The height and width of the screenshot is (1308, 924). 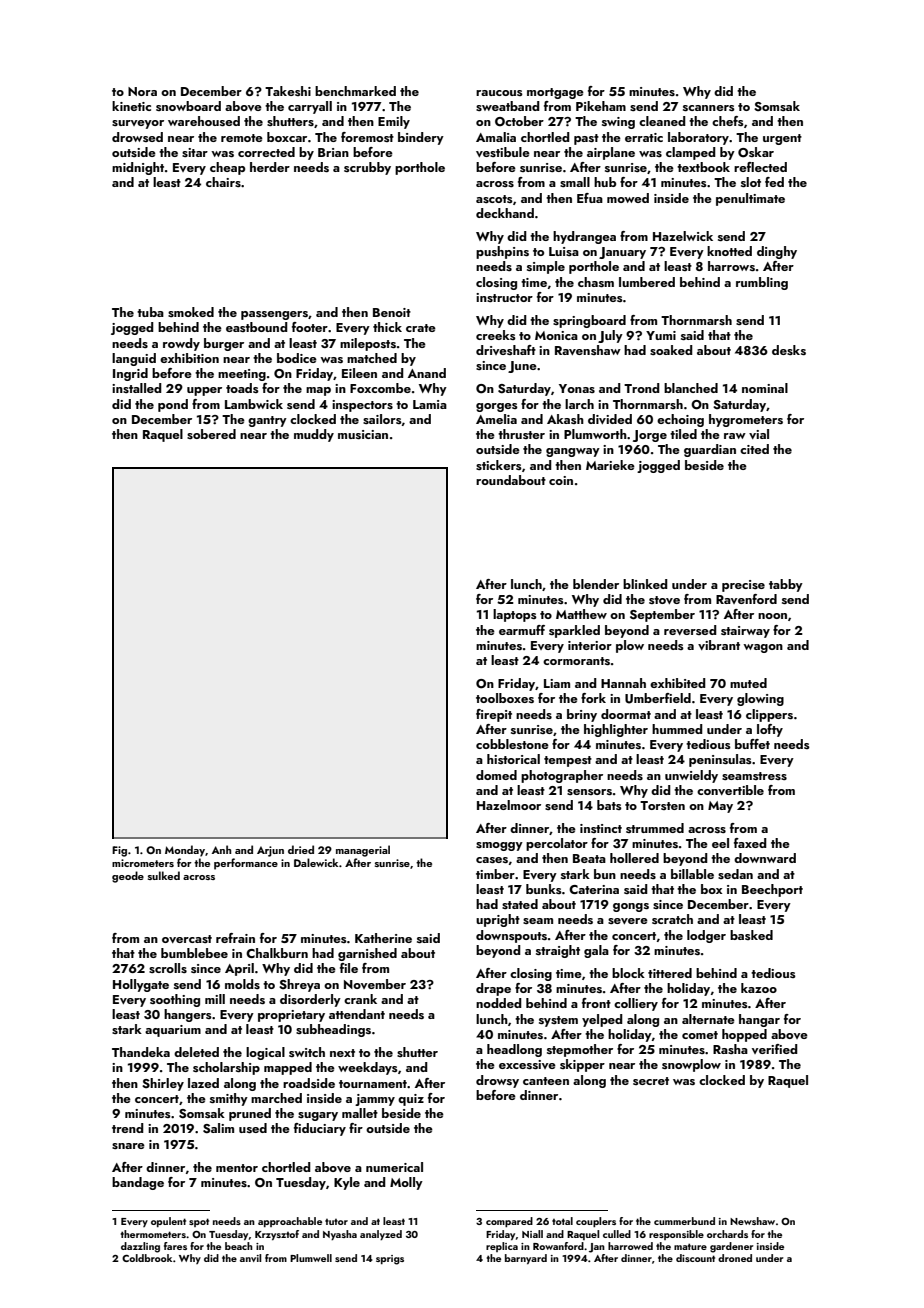 I want to click on droned, so click(x=735, y=1258).
